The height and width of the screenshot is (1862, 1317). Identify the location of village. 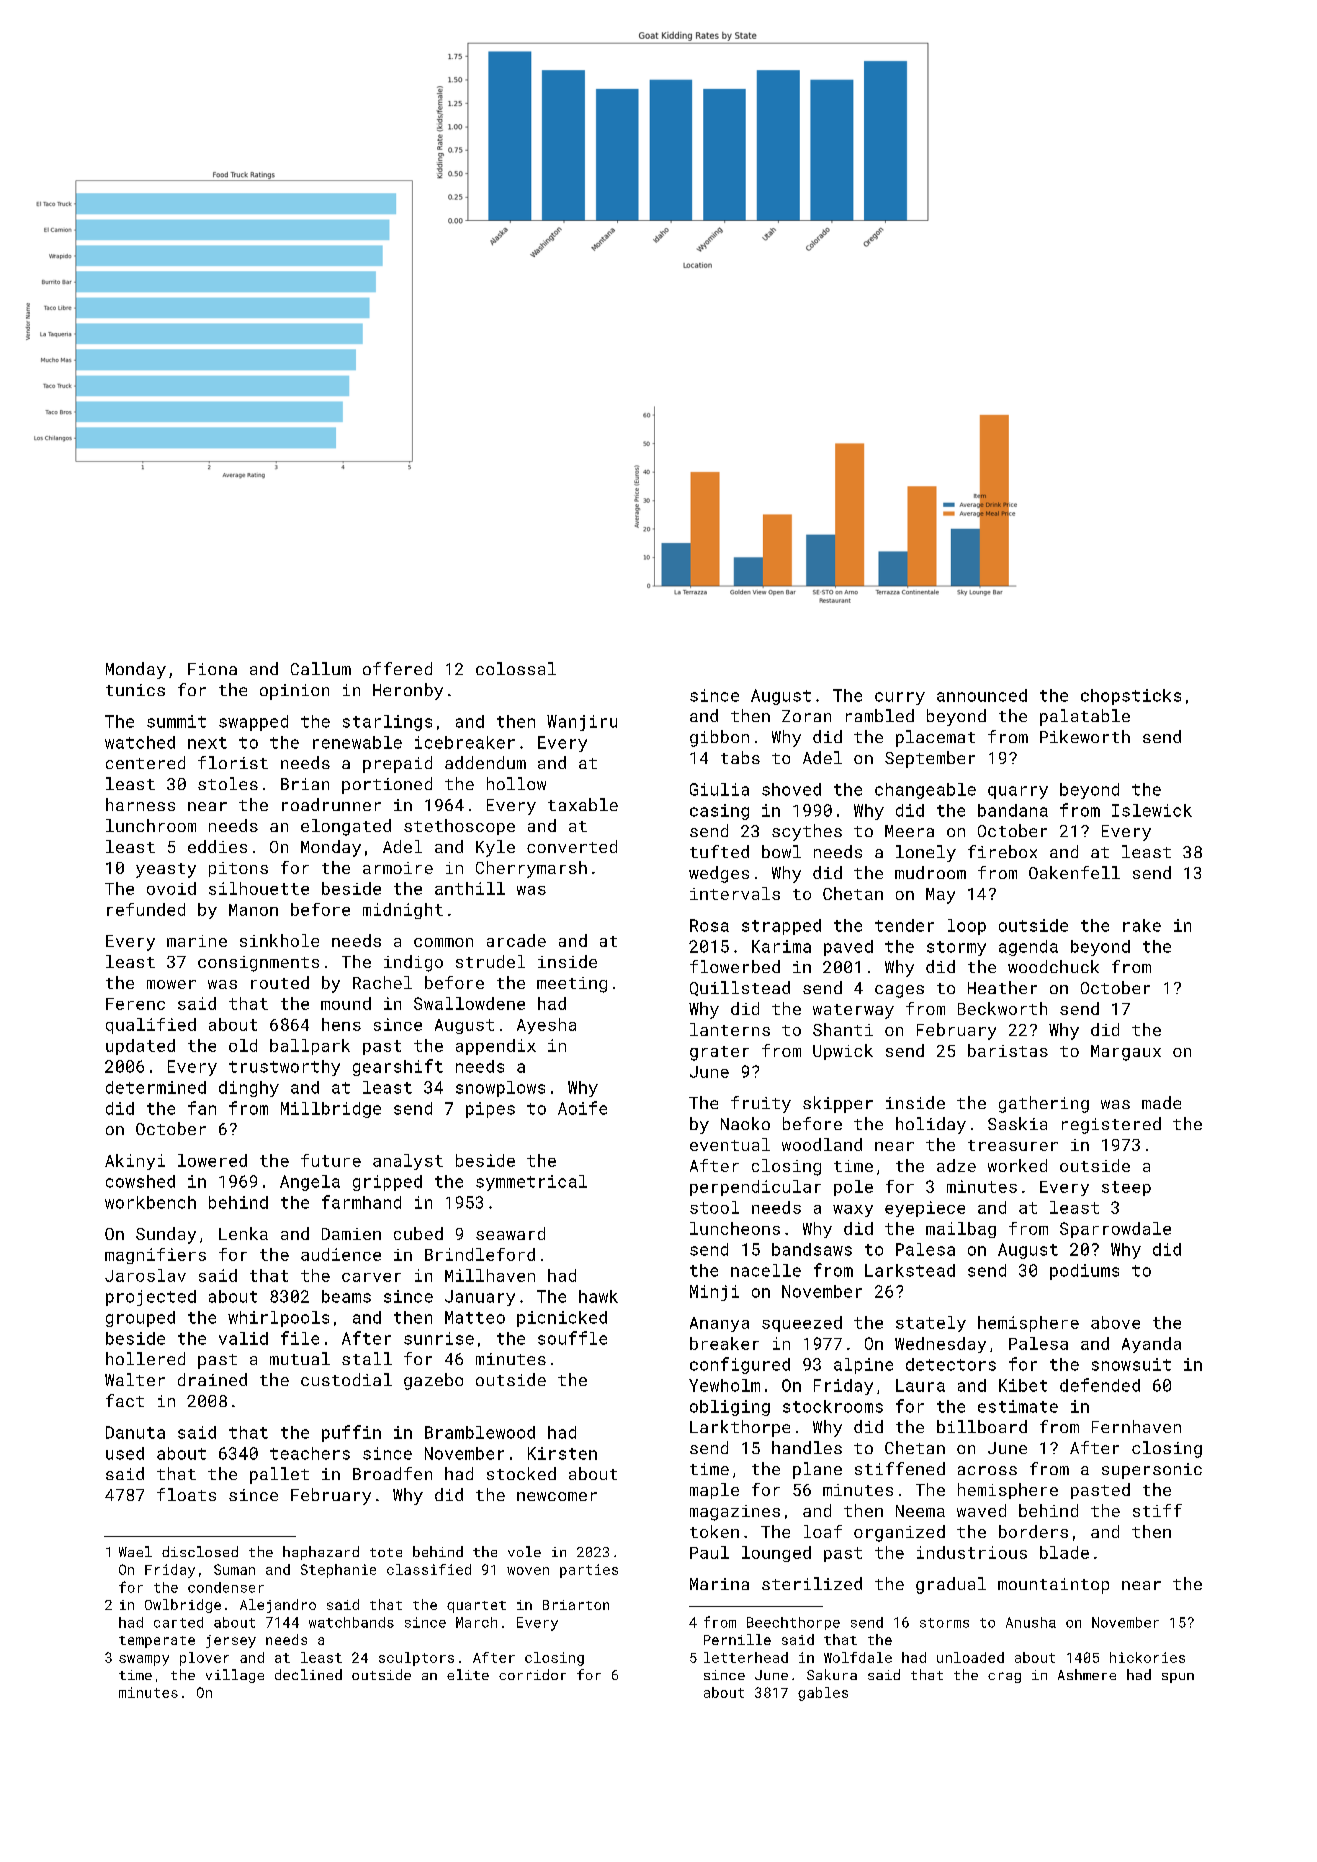
(235, 1676).
